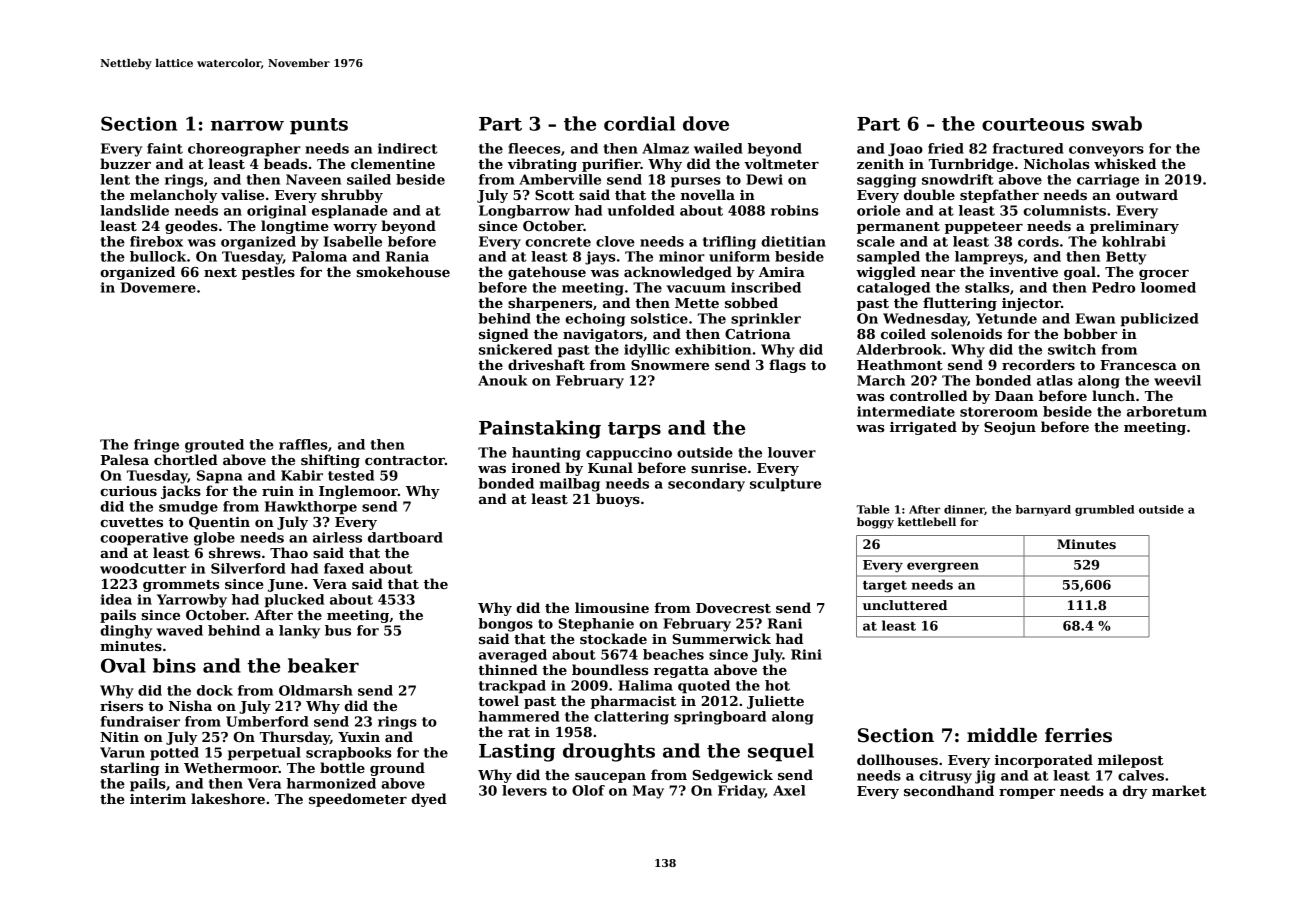  I want to click on target, so click(885, 587).
